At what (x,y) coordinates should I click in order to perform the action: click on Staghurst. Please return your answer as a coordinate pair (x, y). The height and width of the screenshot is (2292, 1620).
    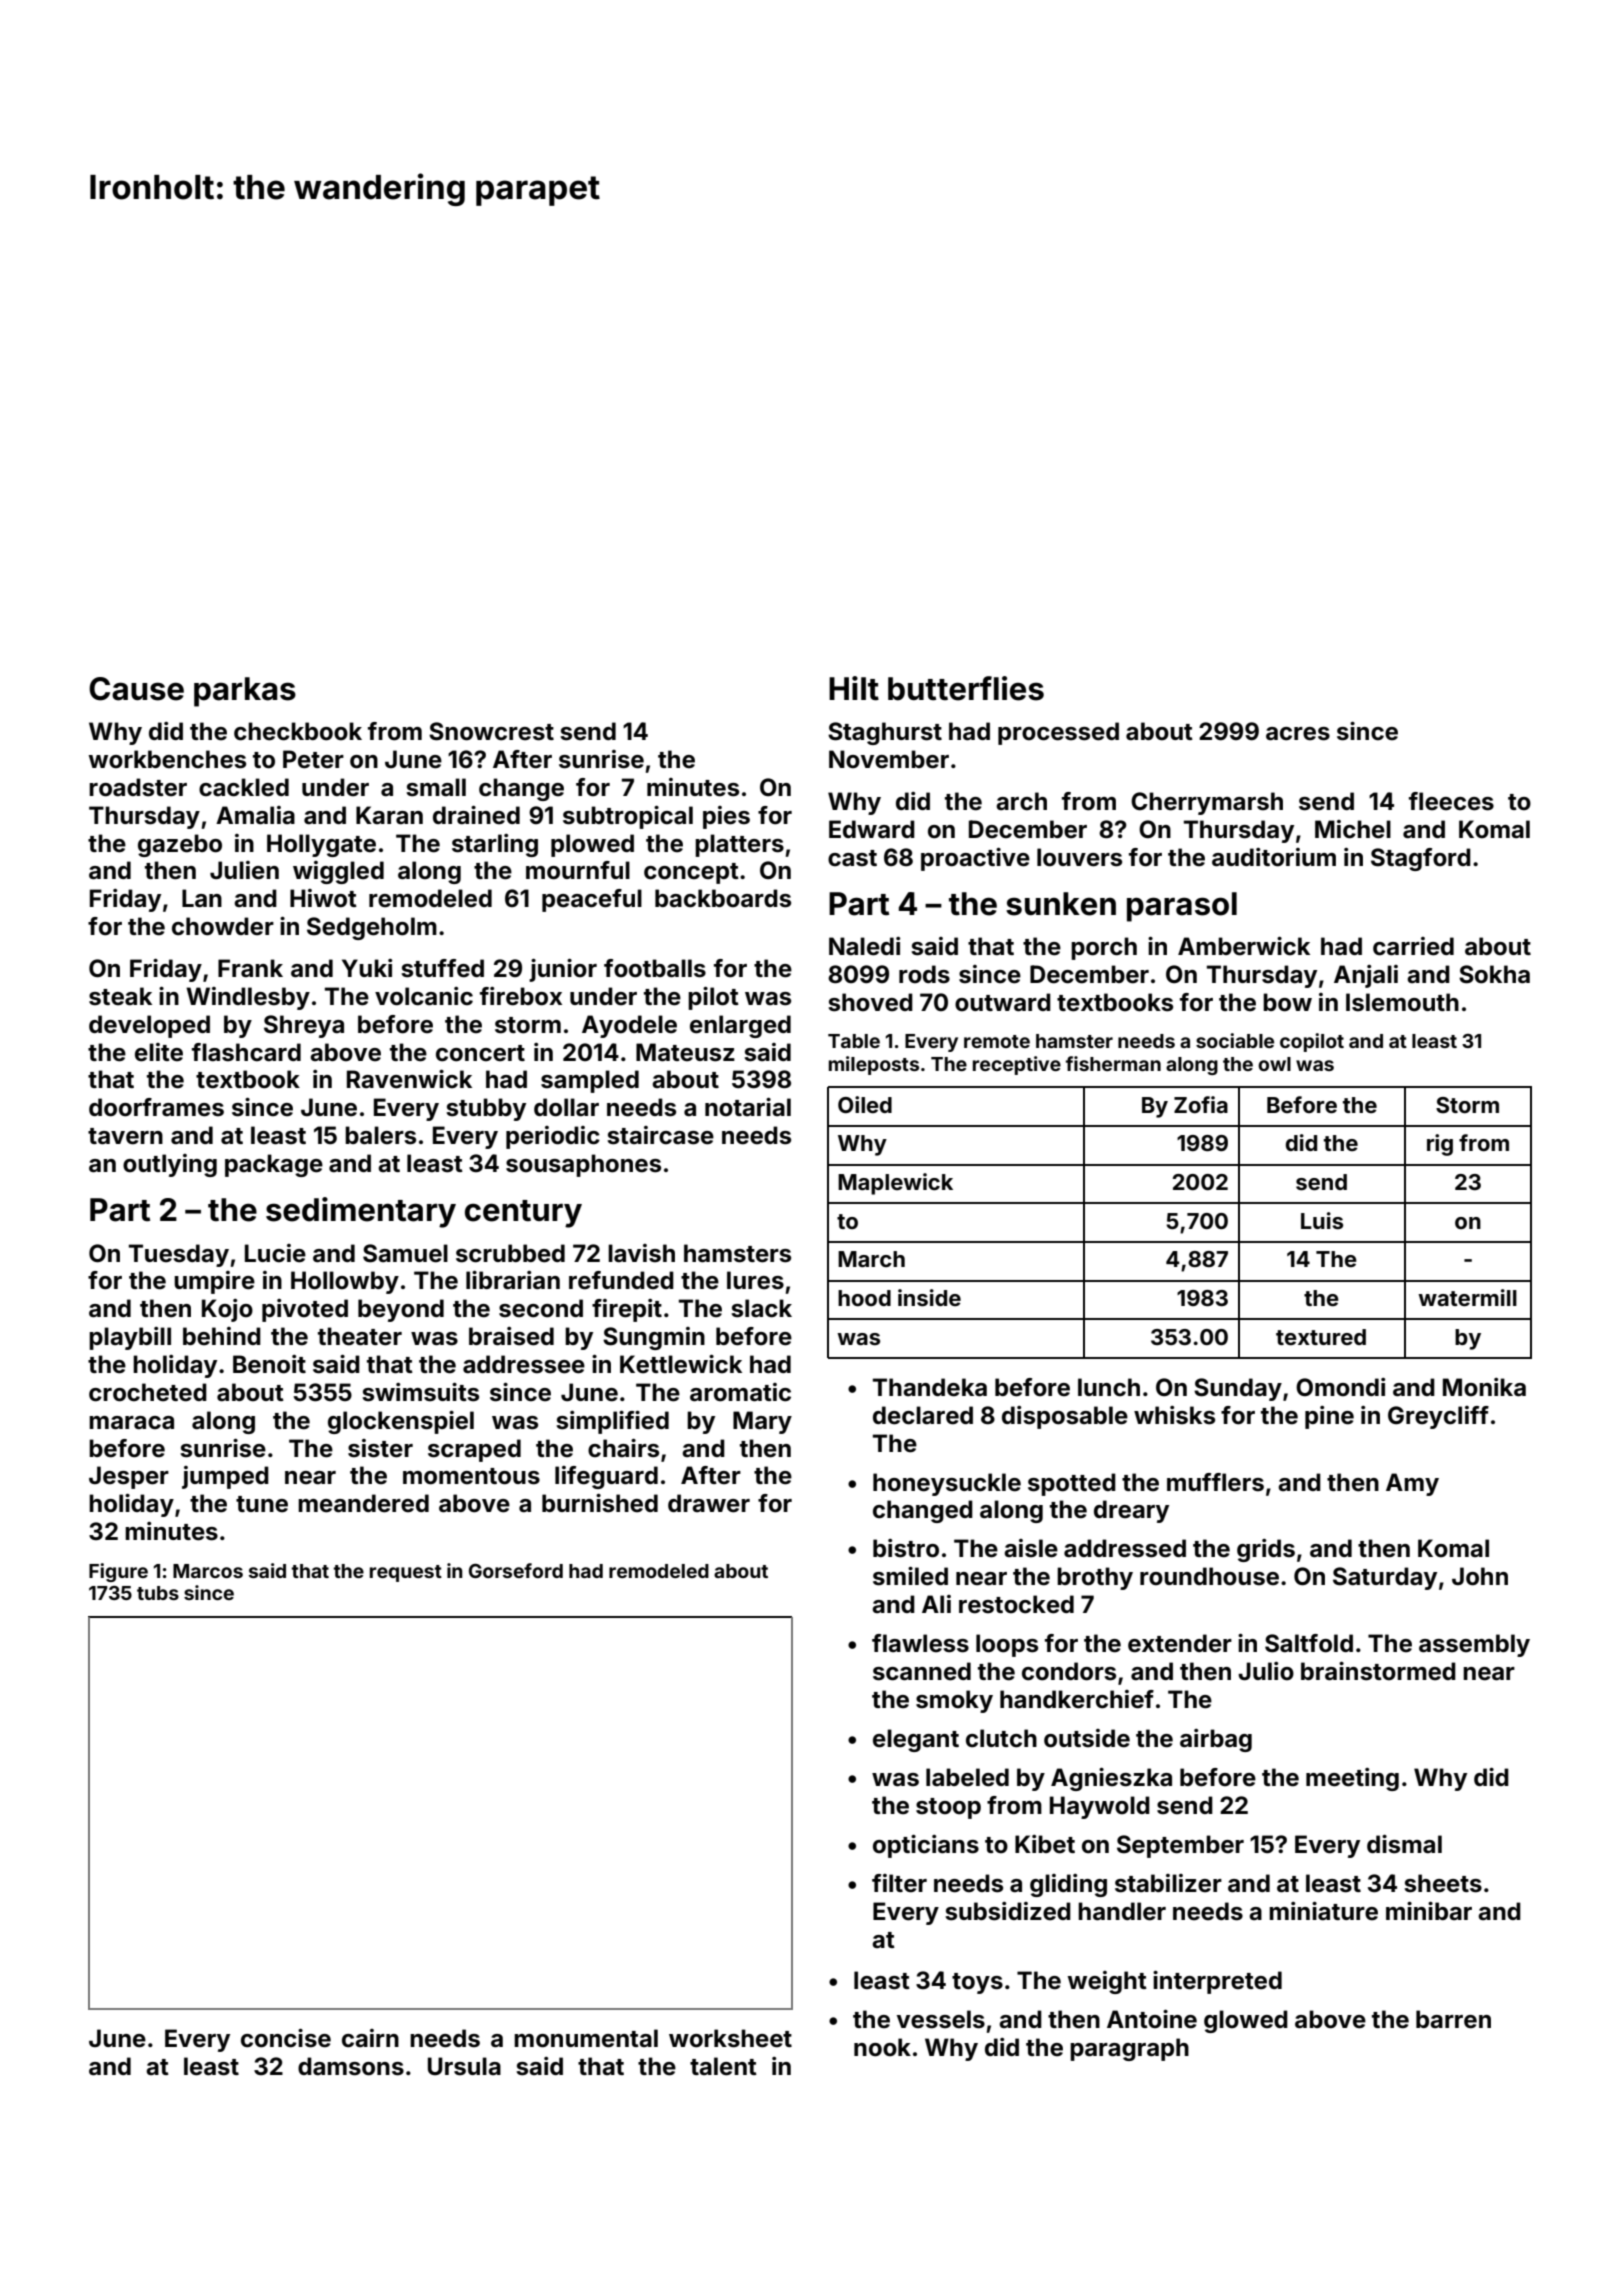
    Looking at the image, I should click on (885, 733).
